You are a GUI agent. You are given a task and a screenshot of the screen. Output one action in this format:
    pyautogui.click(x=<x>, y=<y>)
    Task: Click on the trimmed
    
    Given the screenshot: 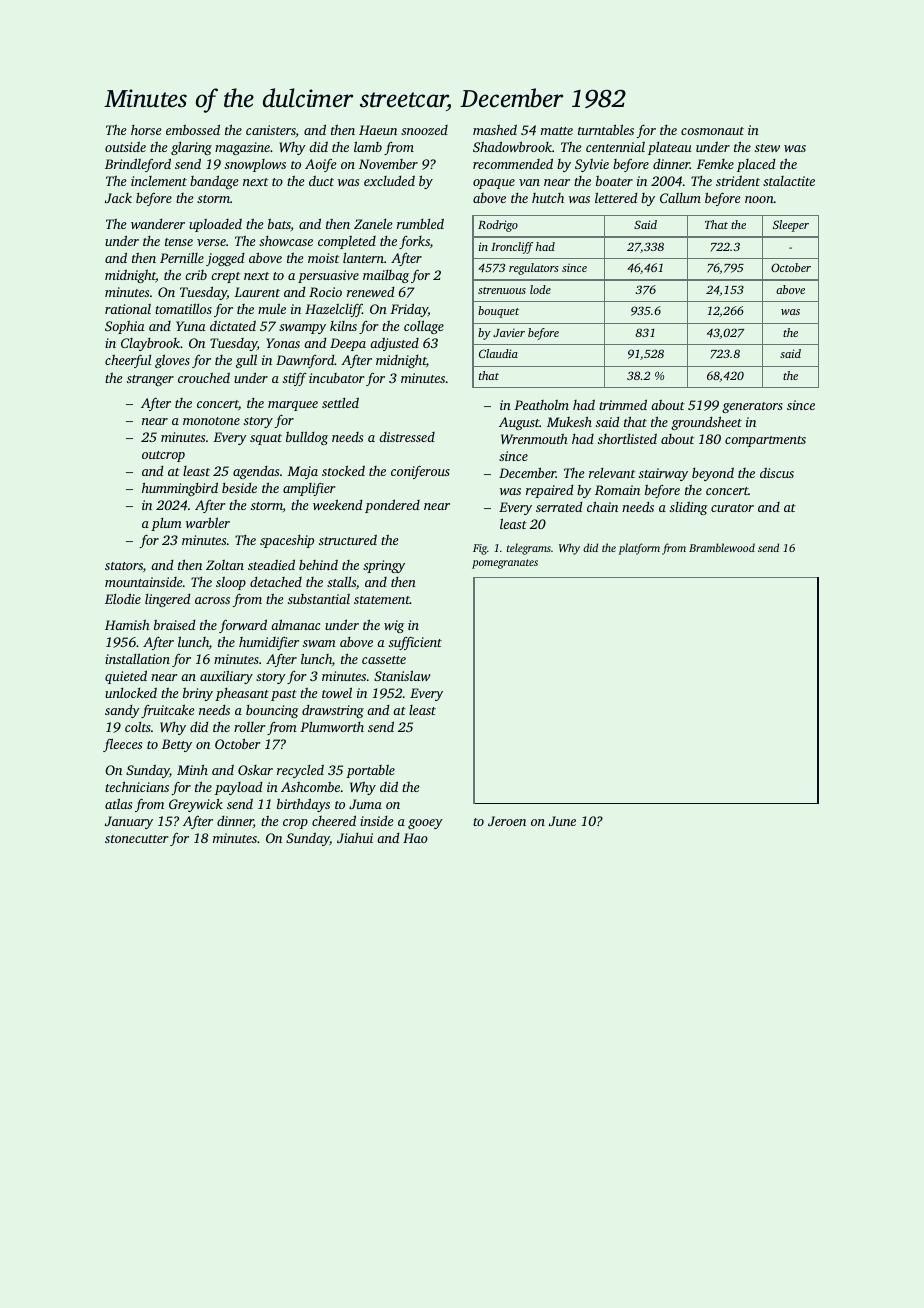 What is the action you would take?
    pyautogui.click(x=623, y=404)
